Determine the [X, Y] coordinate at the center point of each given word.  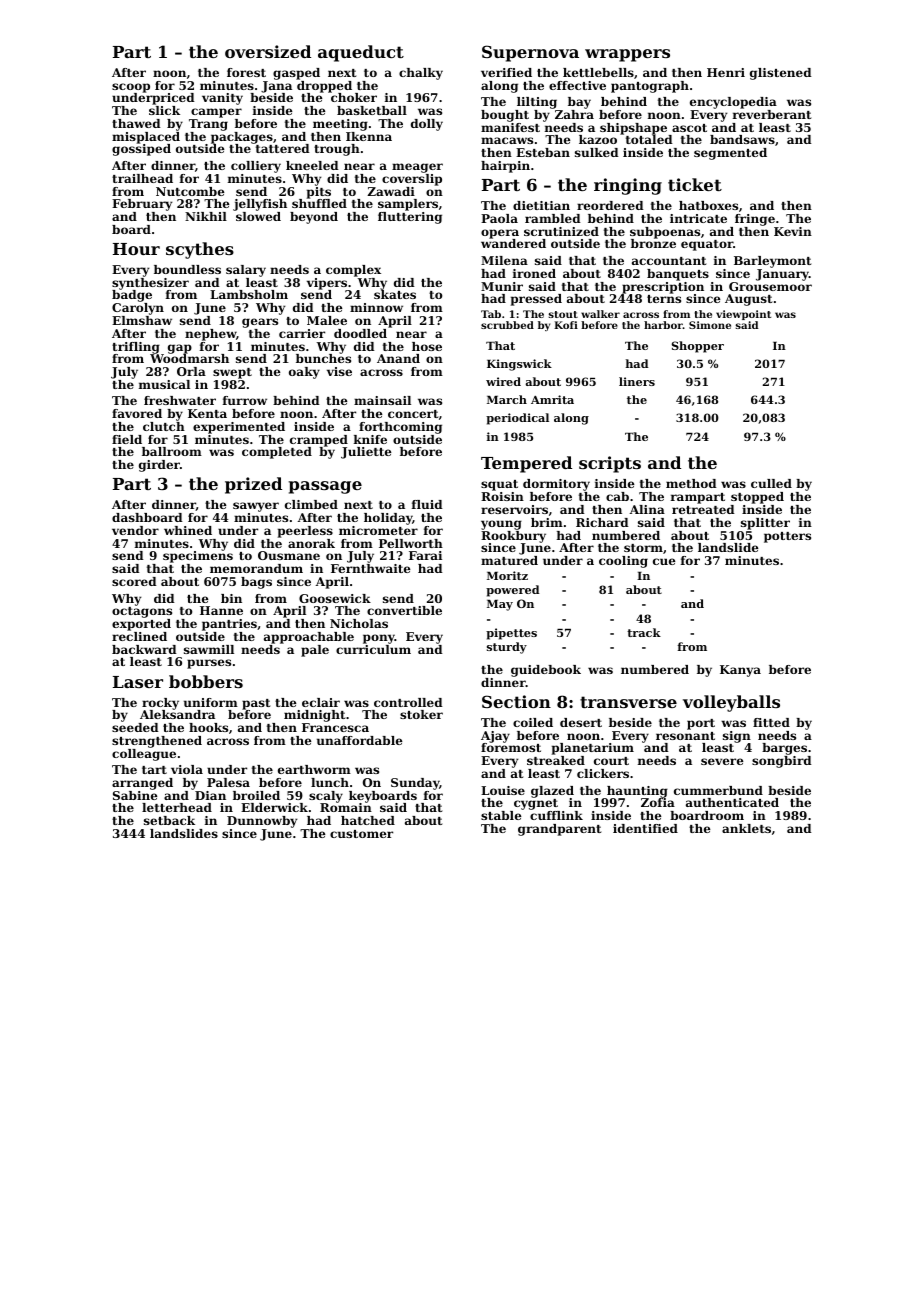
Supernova [530, 53]
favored [137, 413]
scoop [131, 88]
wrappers [627, 55]
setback [169, 820]
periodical [517, 419]
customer [361, 834]
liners [637, 381]
